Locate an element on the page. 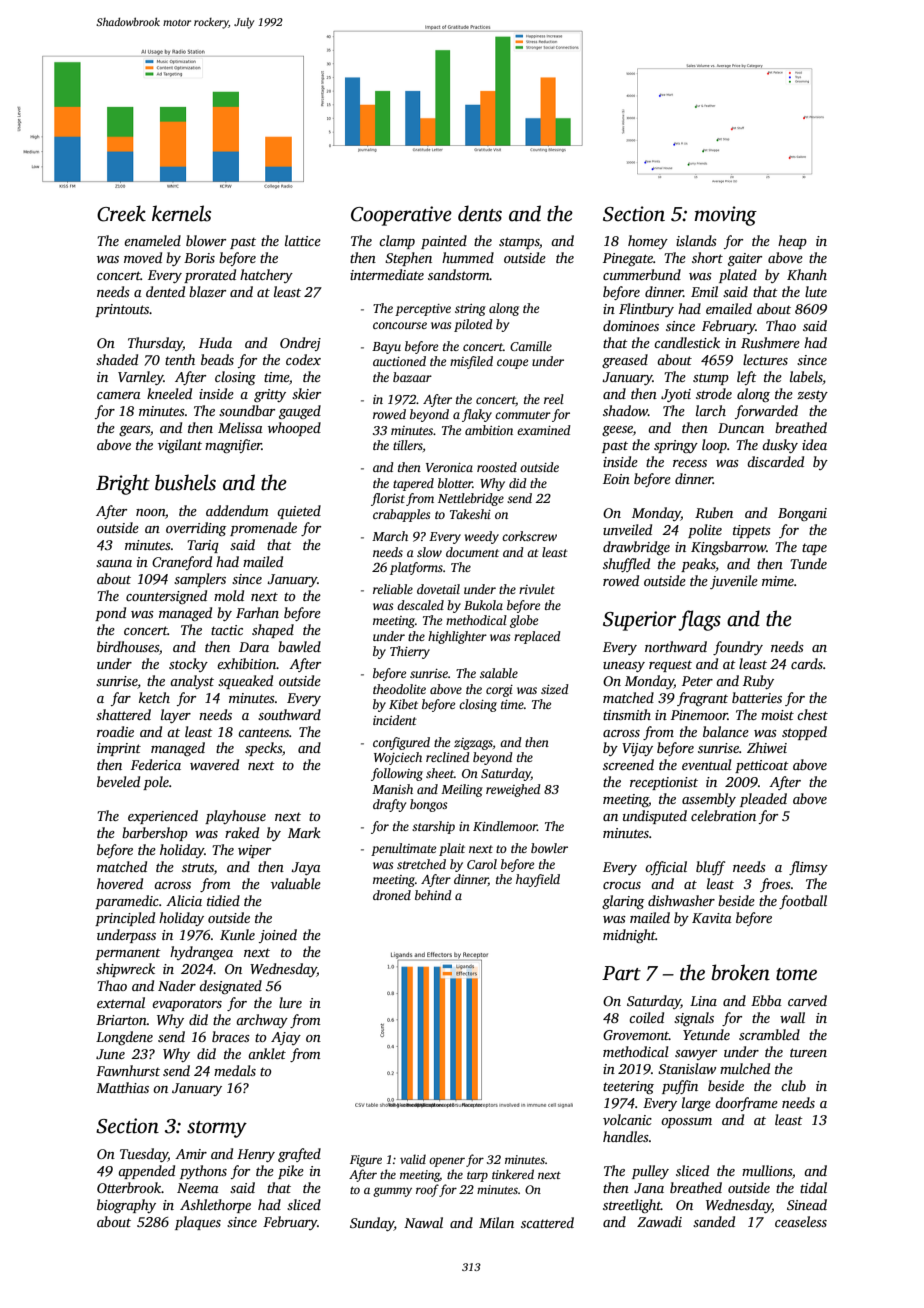  dovetail is located at coordinates (438, 589).
